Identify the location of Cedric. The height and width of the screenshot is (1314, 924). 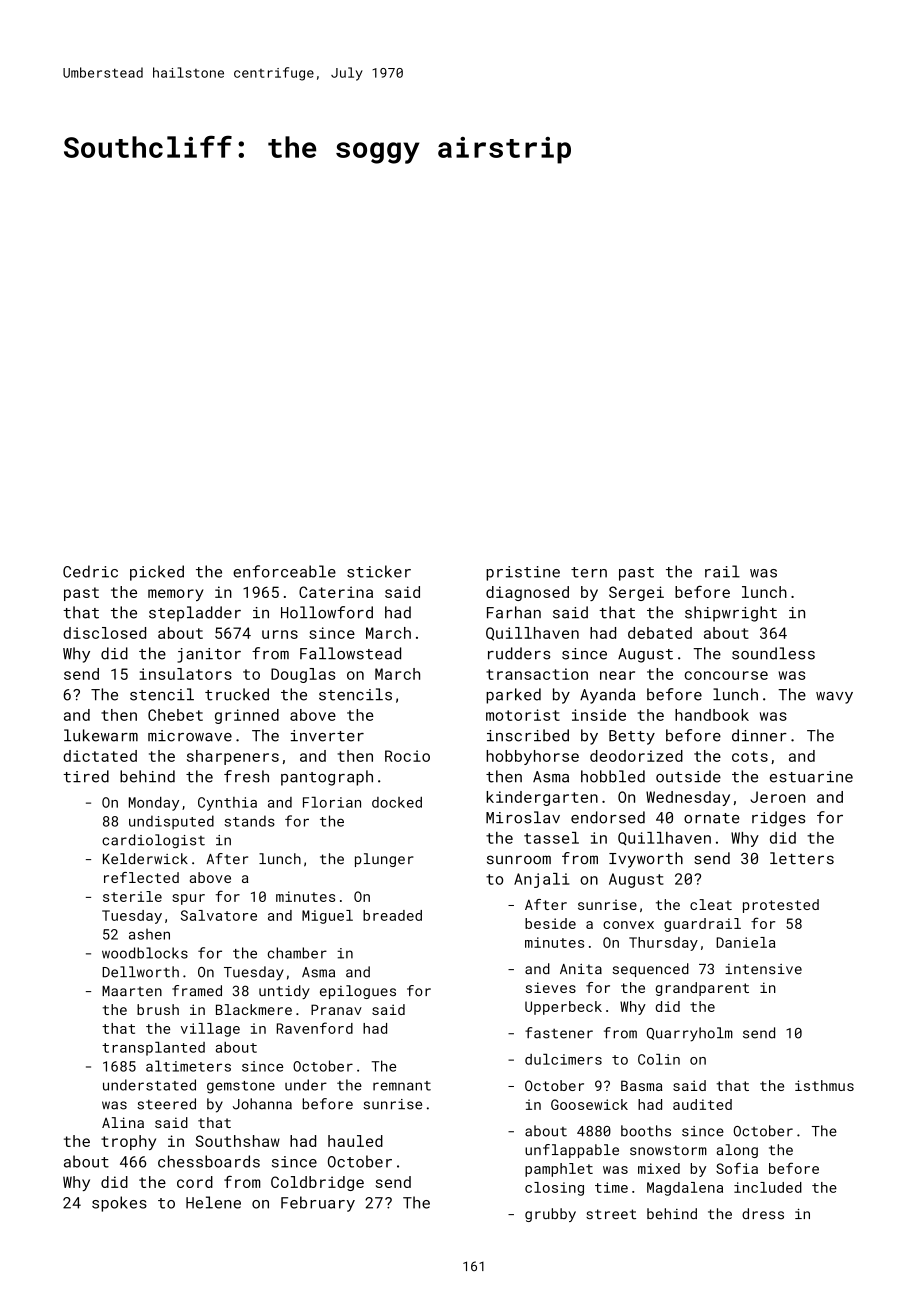
(90, 571).
